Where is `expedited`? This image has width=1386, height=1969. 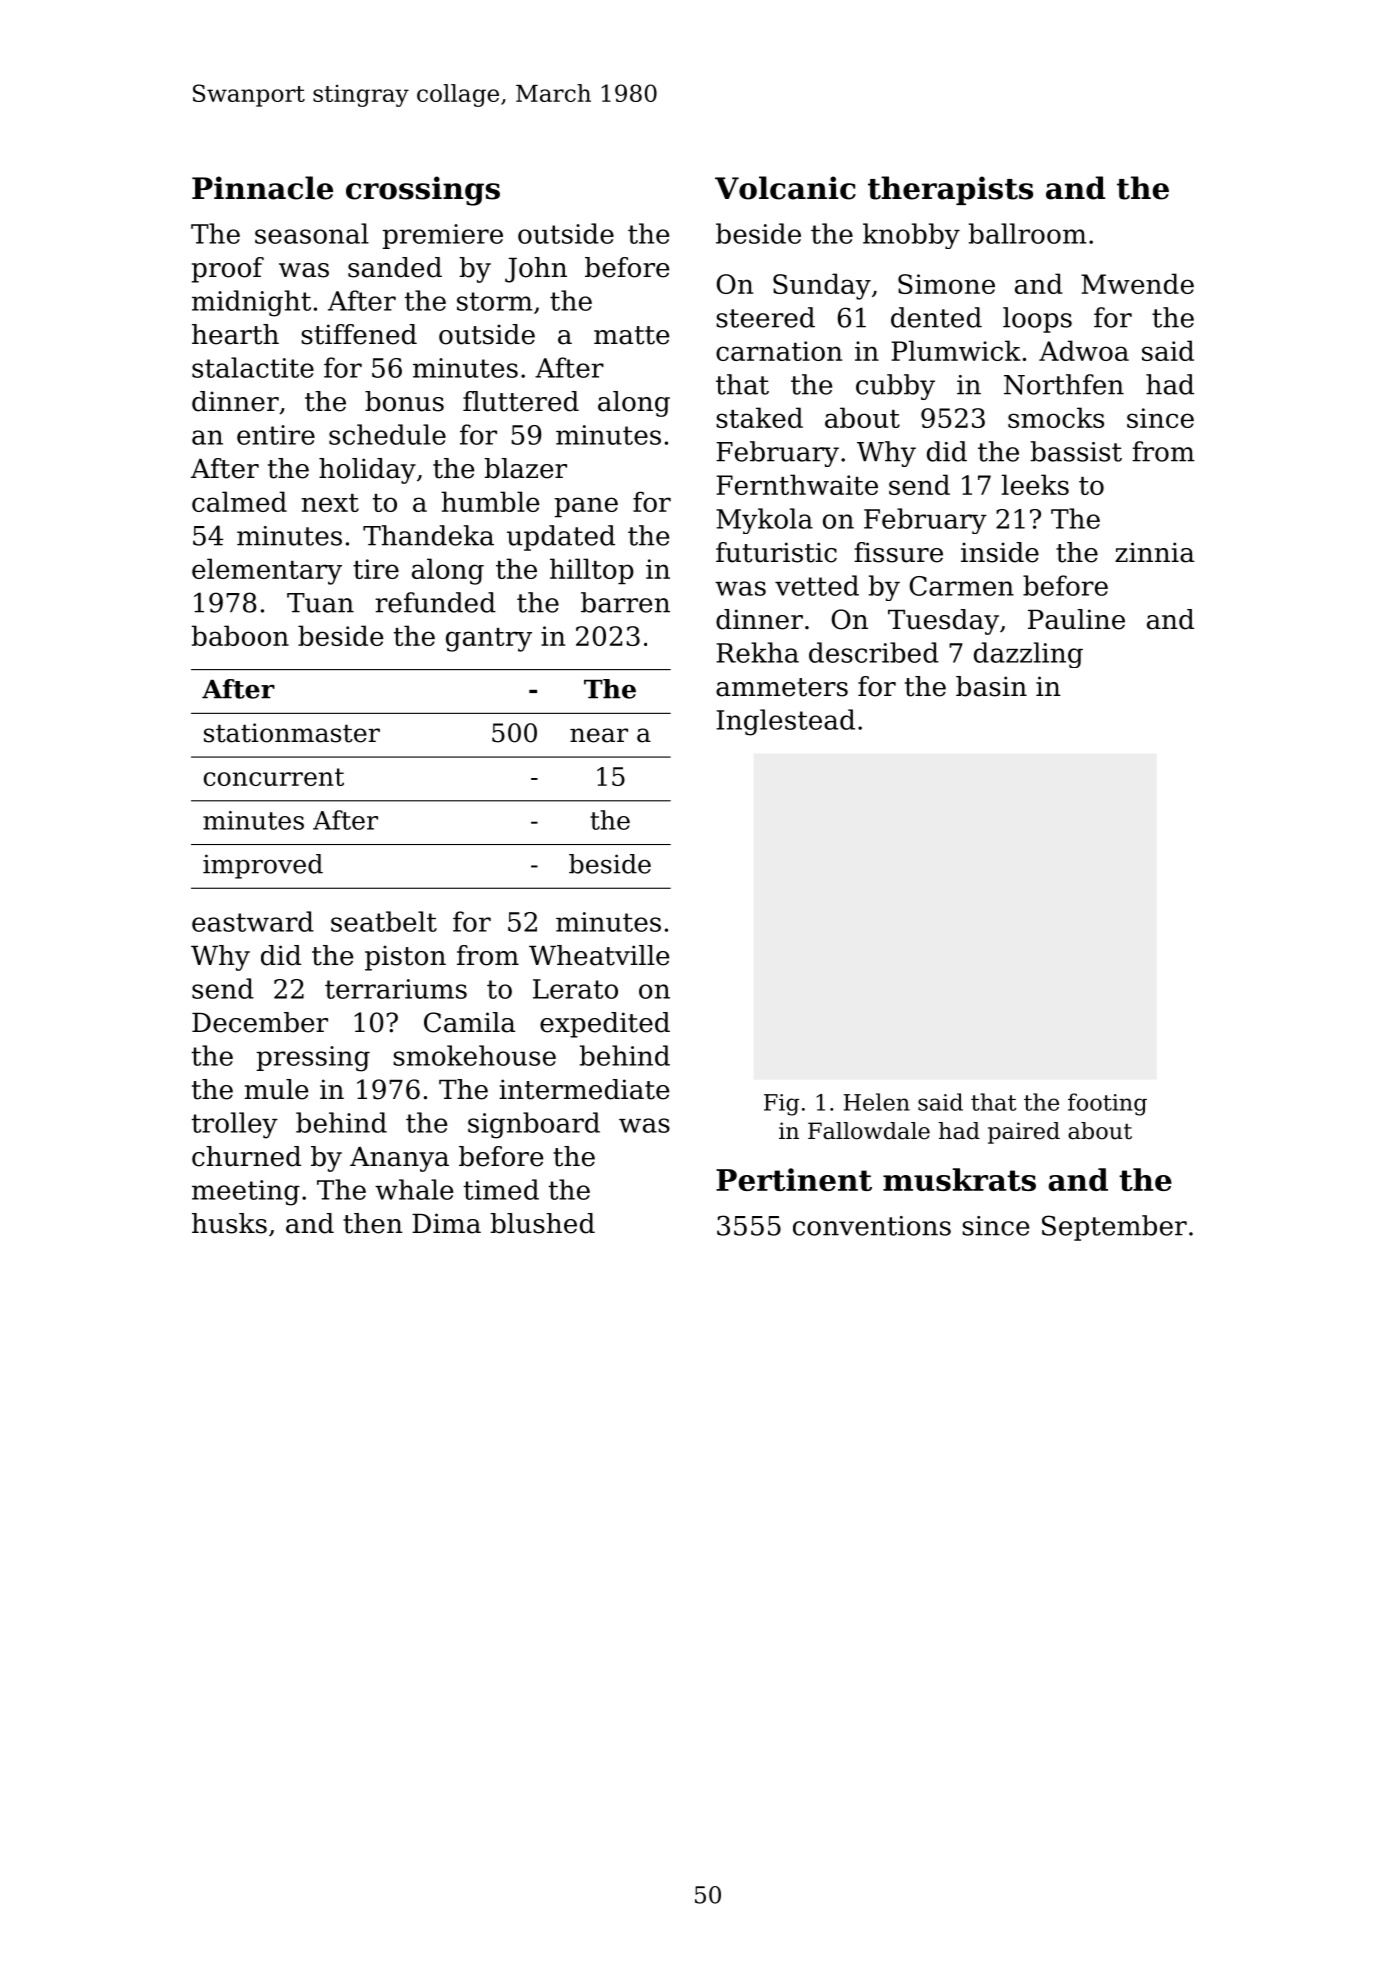
expedited is located at coordinates (605, 1025).
